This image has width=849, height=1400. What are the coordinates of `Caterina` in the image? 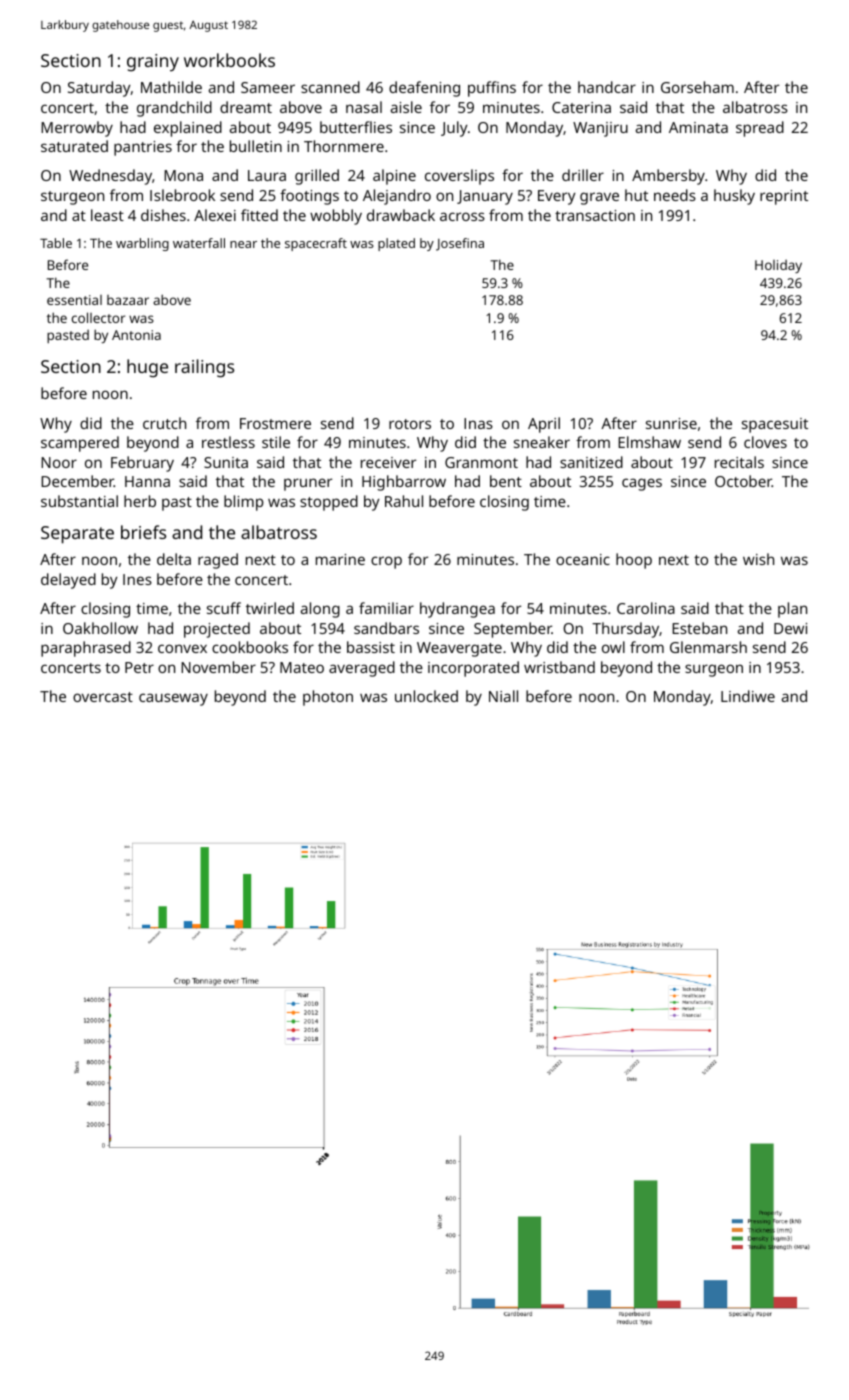 It's located at (581, 107).
